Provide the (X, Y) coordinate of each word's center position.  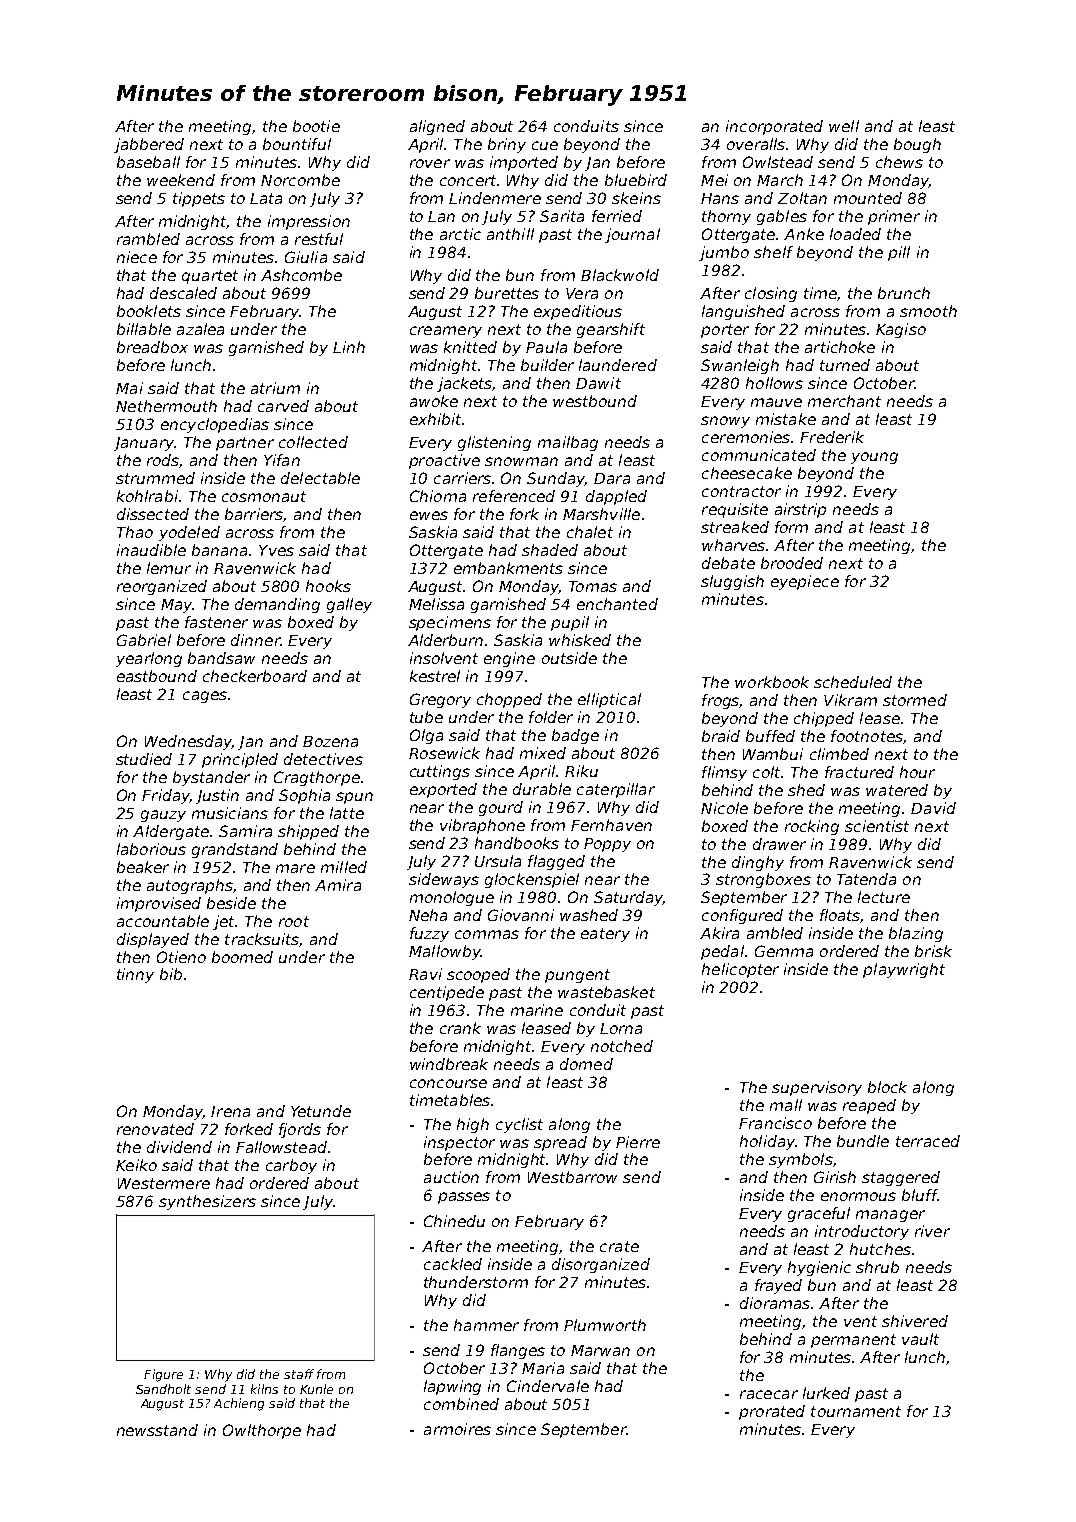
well (844, 126)
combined (461, 1404)
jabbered (149, 145)
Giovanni (521, 915)
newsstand (157, 1430)
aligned (437, 127)
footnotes (867, 736)
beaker (143, 867)
